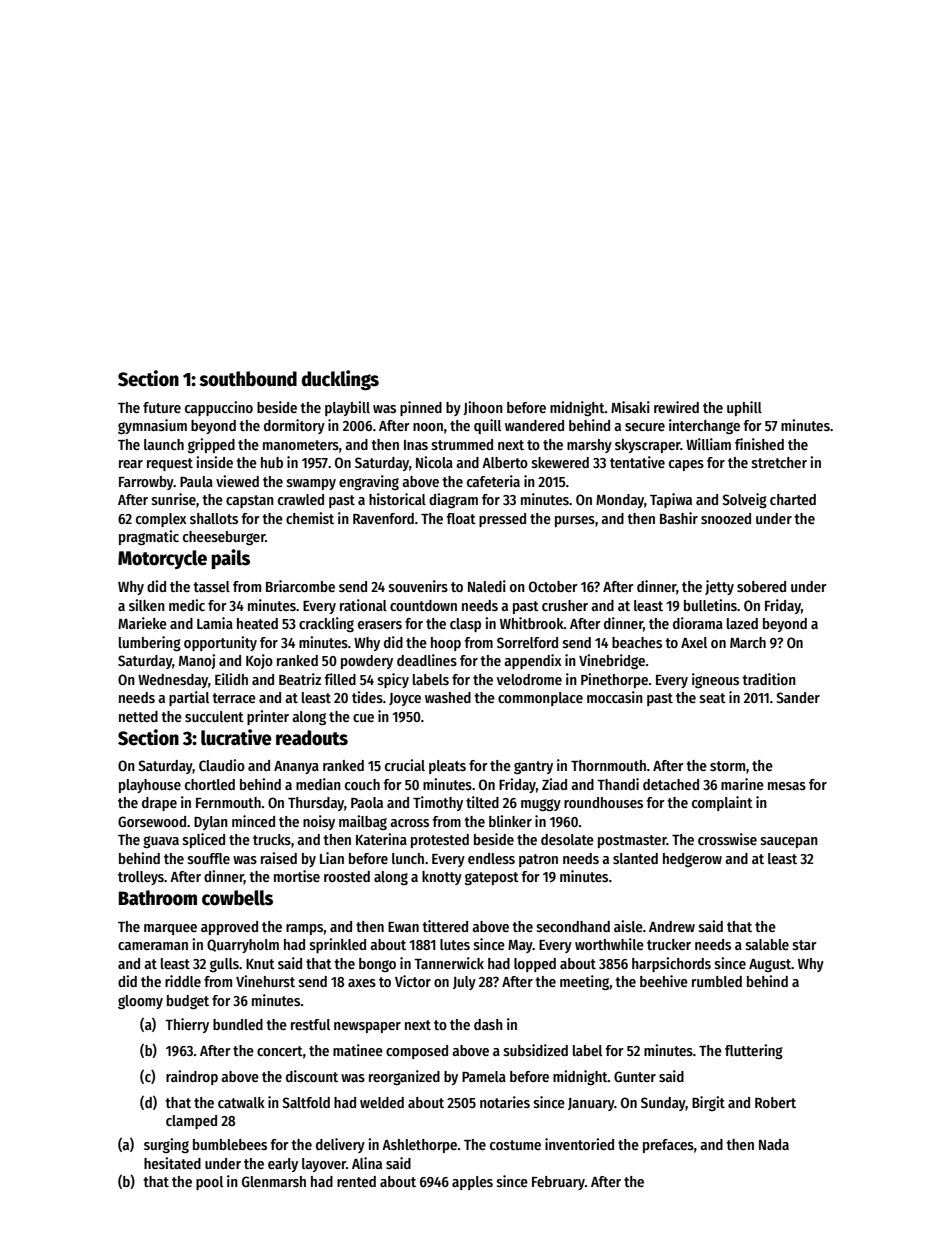  Describe the element at coordinates (534, 425) in the page. I see `wandered` at that location.
